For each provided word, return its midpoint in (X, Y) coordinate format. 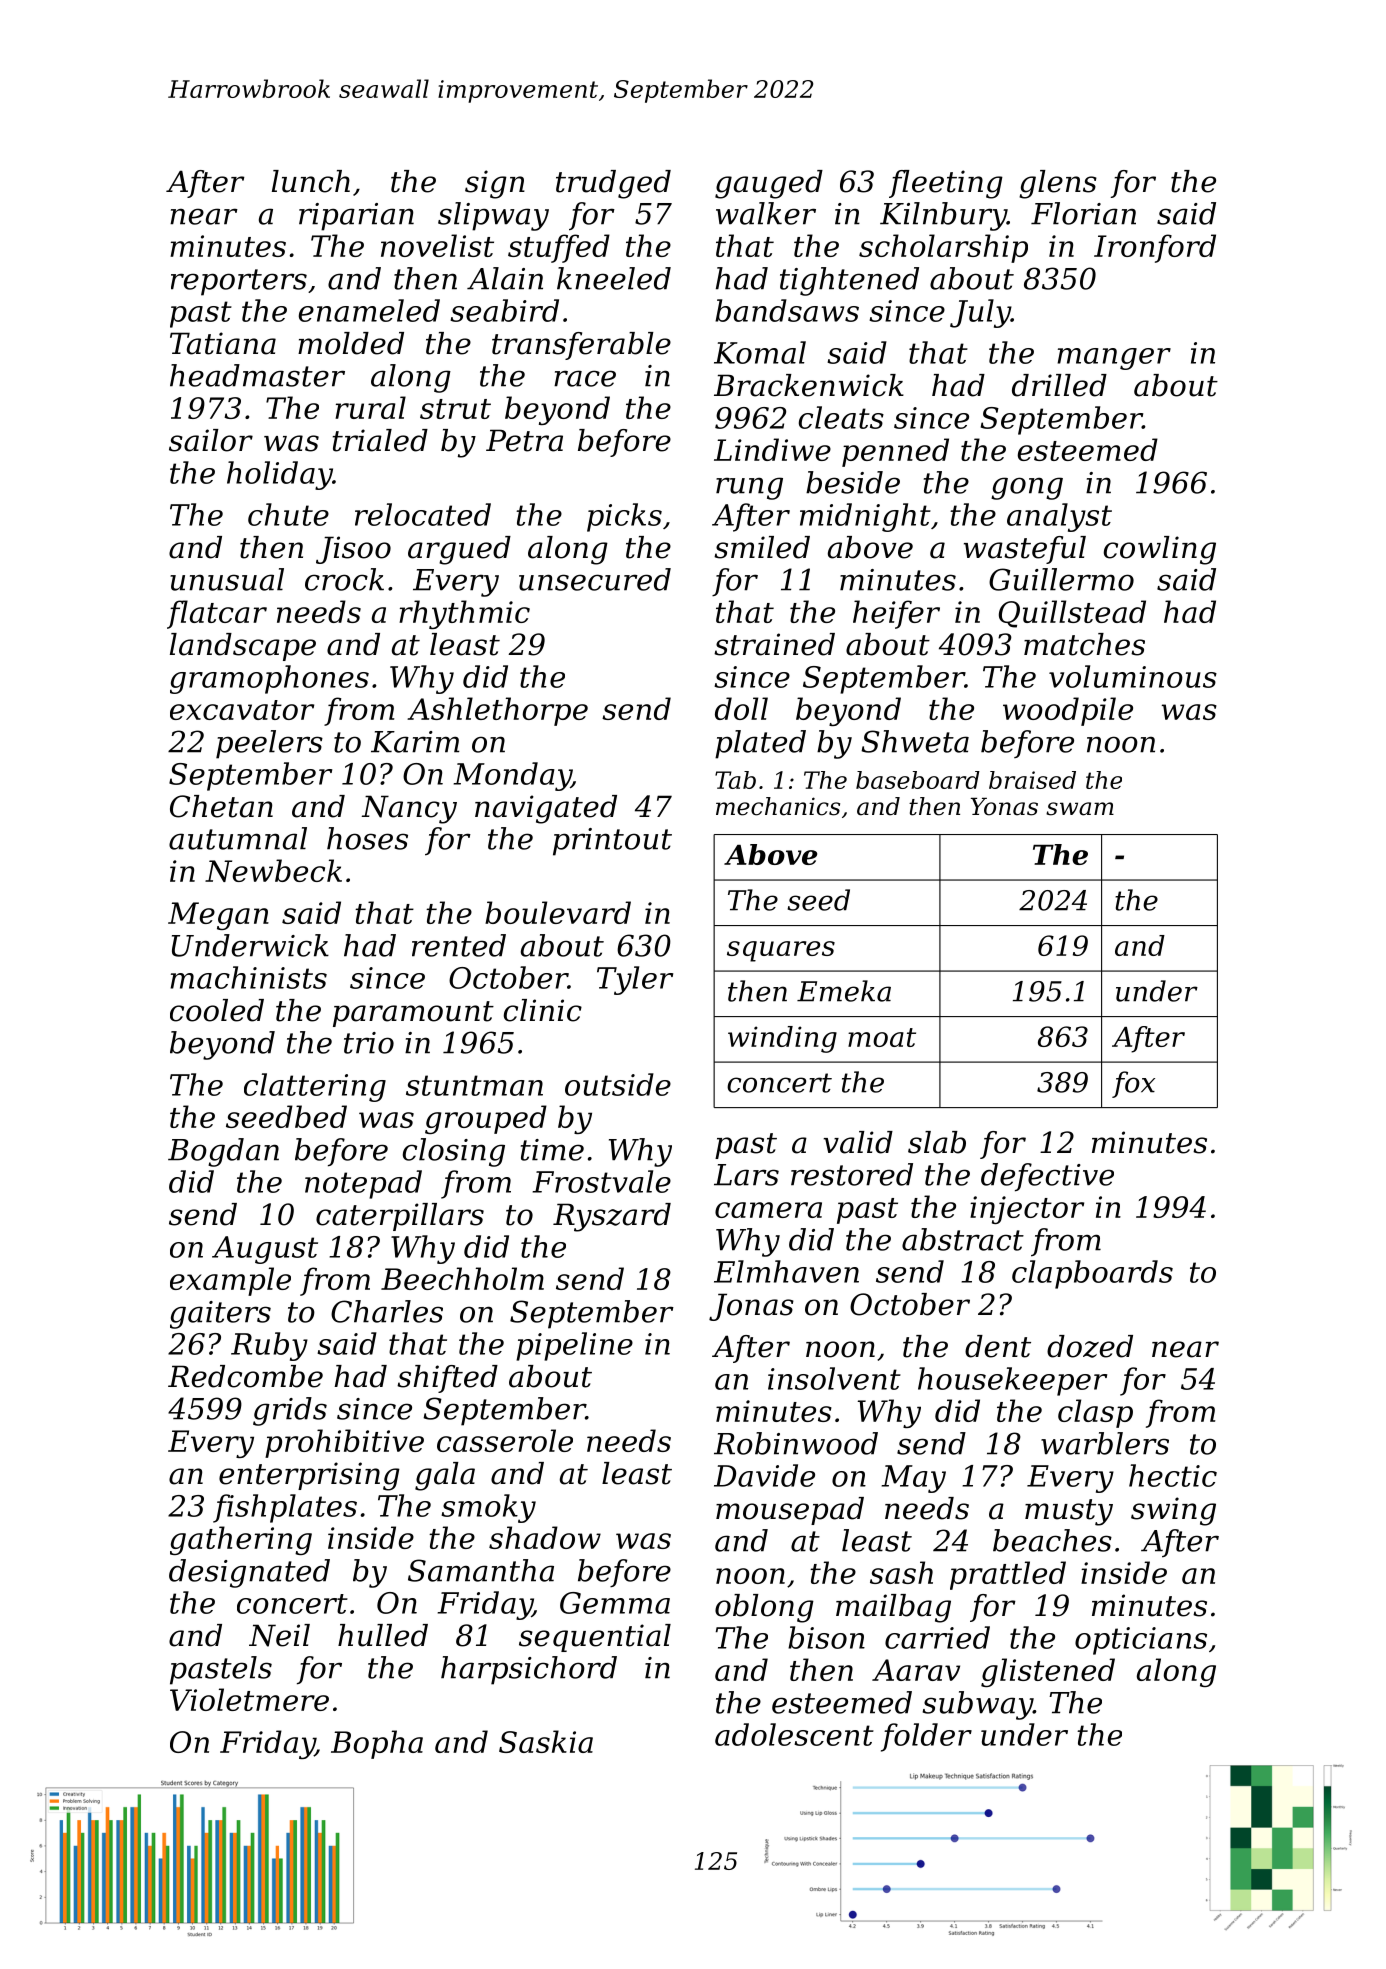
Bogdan (223, 1152)
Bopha (377, 1744)
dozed (1090, 1346)
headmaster (257, 375)
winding (782, 1039)
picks (624, 517)
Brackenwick (809, 385)
